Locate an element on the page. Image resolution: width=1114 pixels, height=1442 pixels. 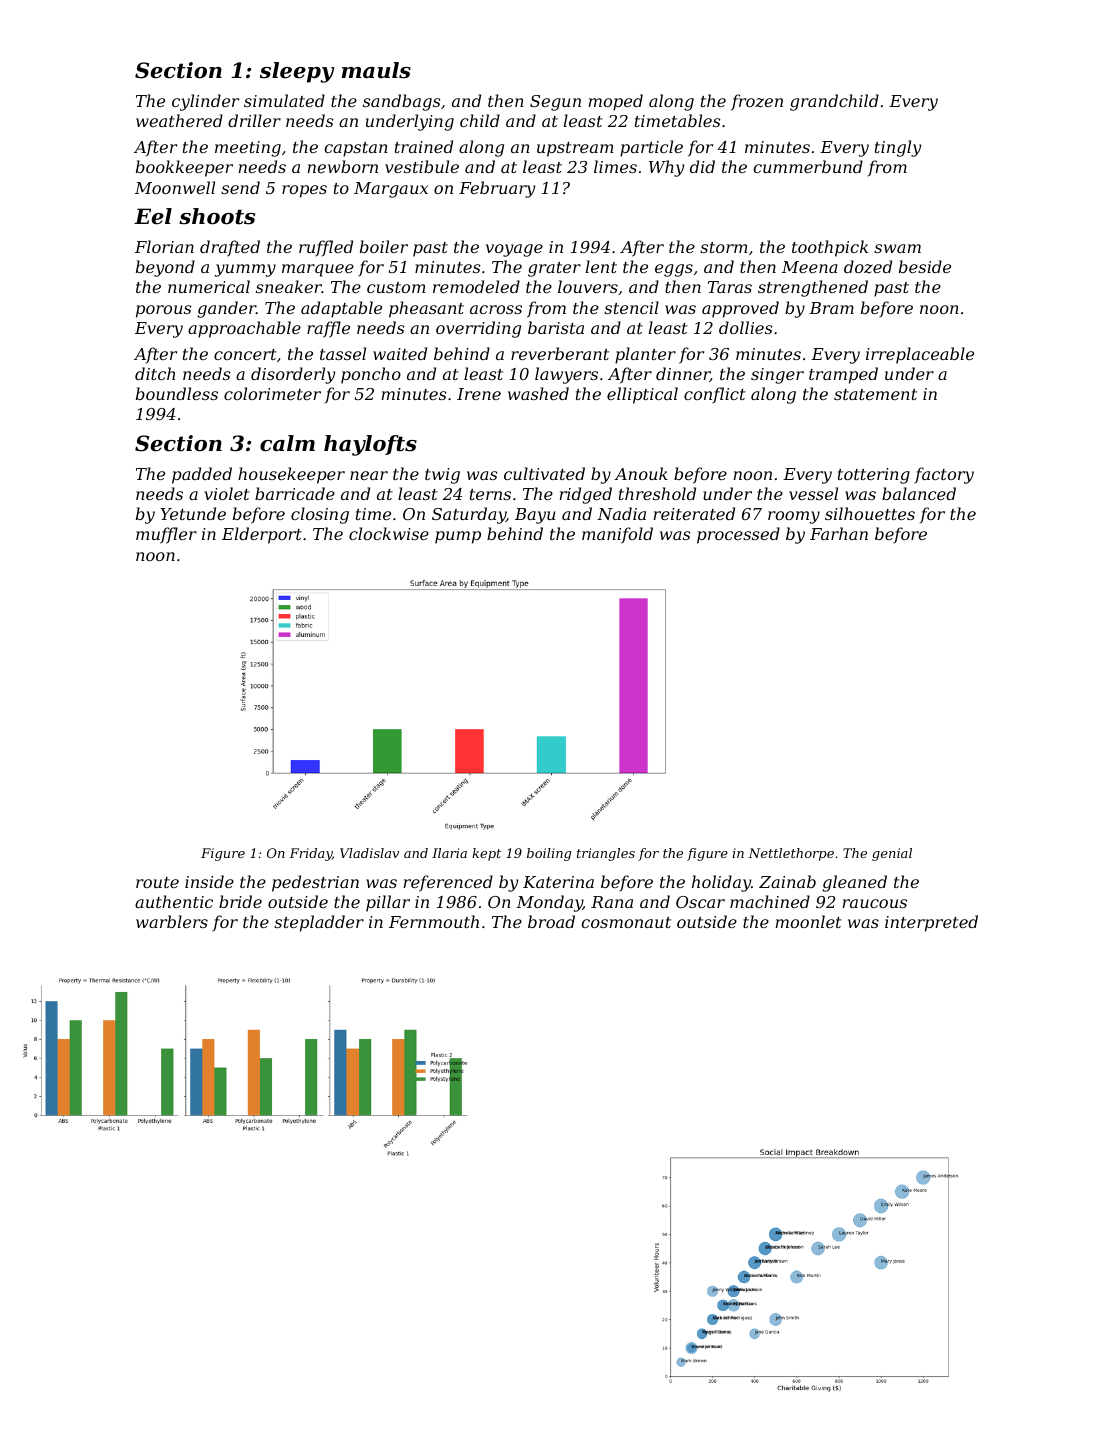
stepladder is located at coordinates (319, 923).
